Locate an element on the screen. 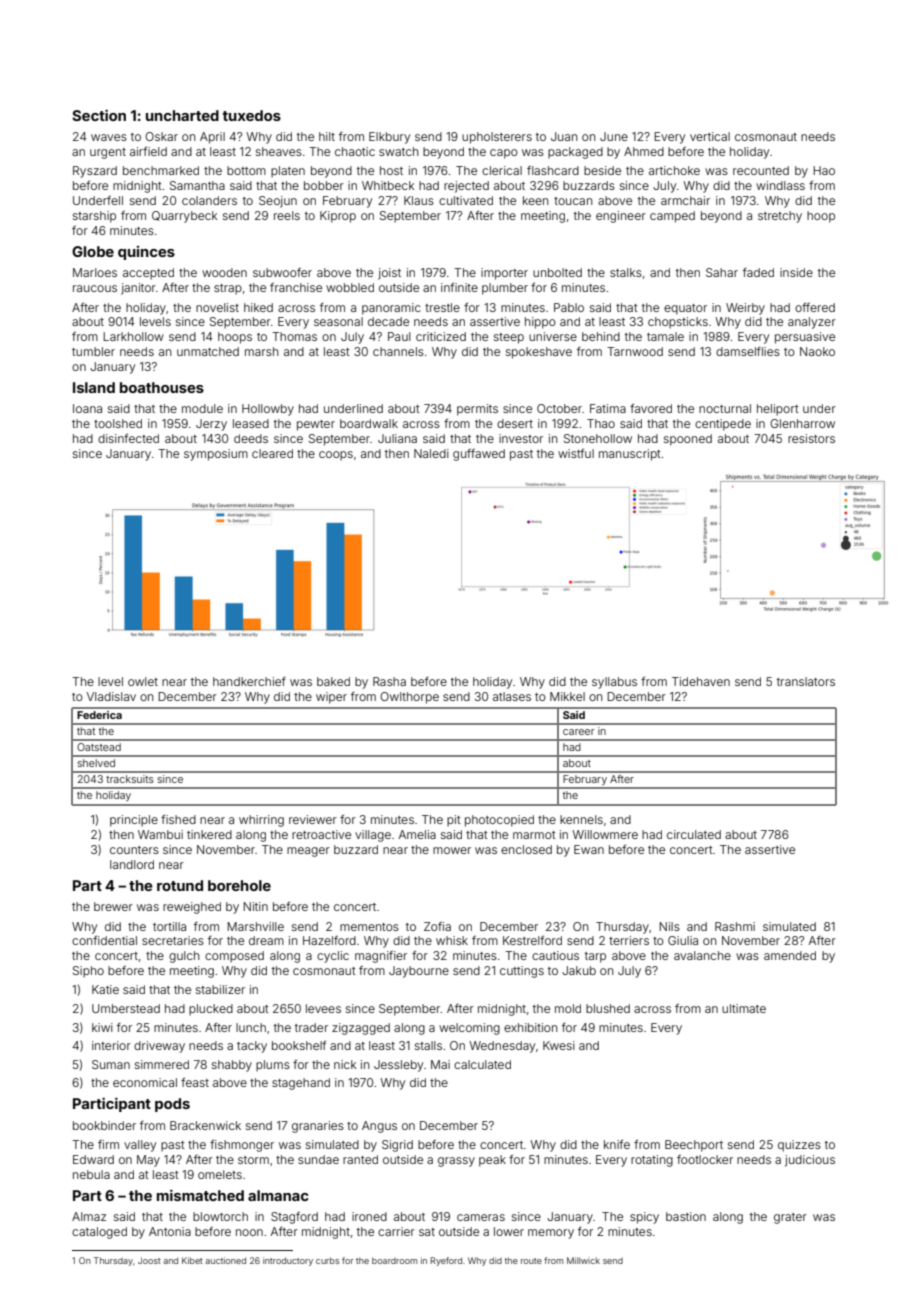  upholsterers is located at coordinates (497, 138).
